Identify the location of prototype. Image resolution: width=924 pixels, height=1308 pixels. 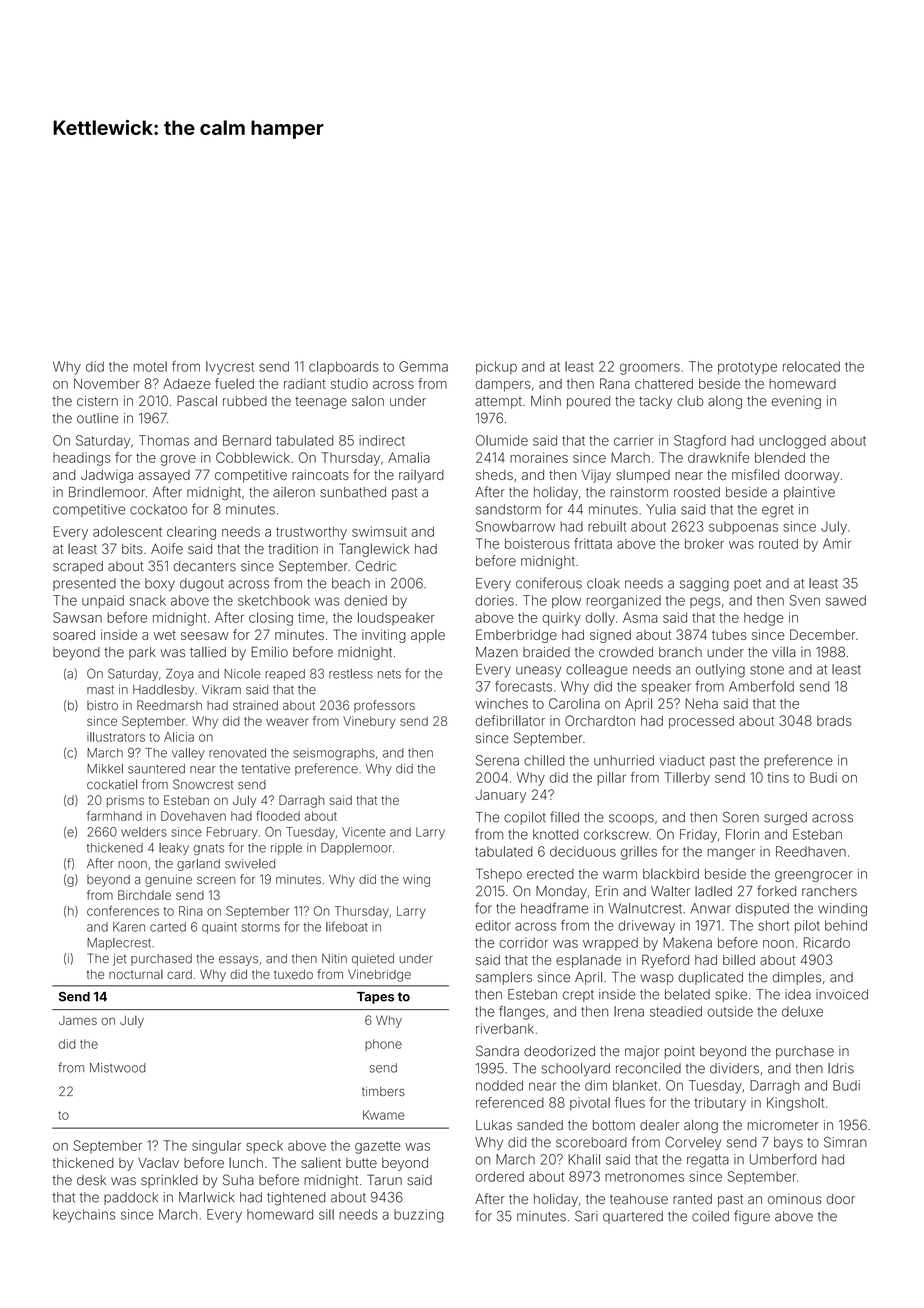
(747, 368).
